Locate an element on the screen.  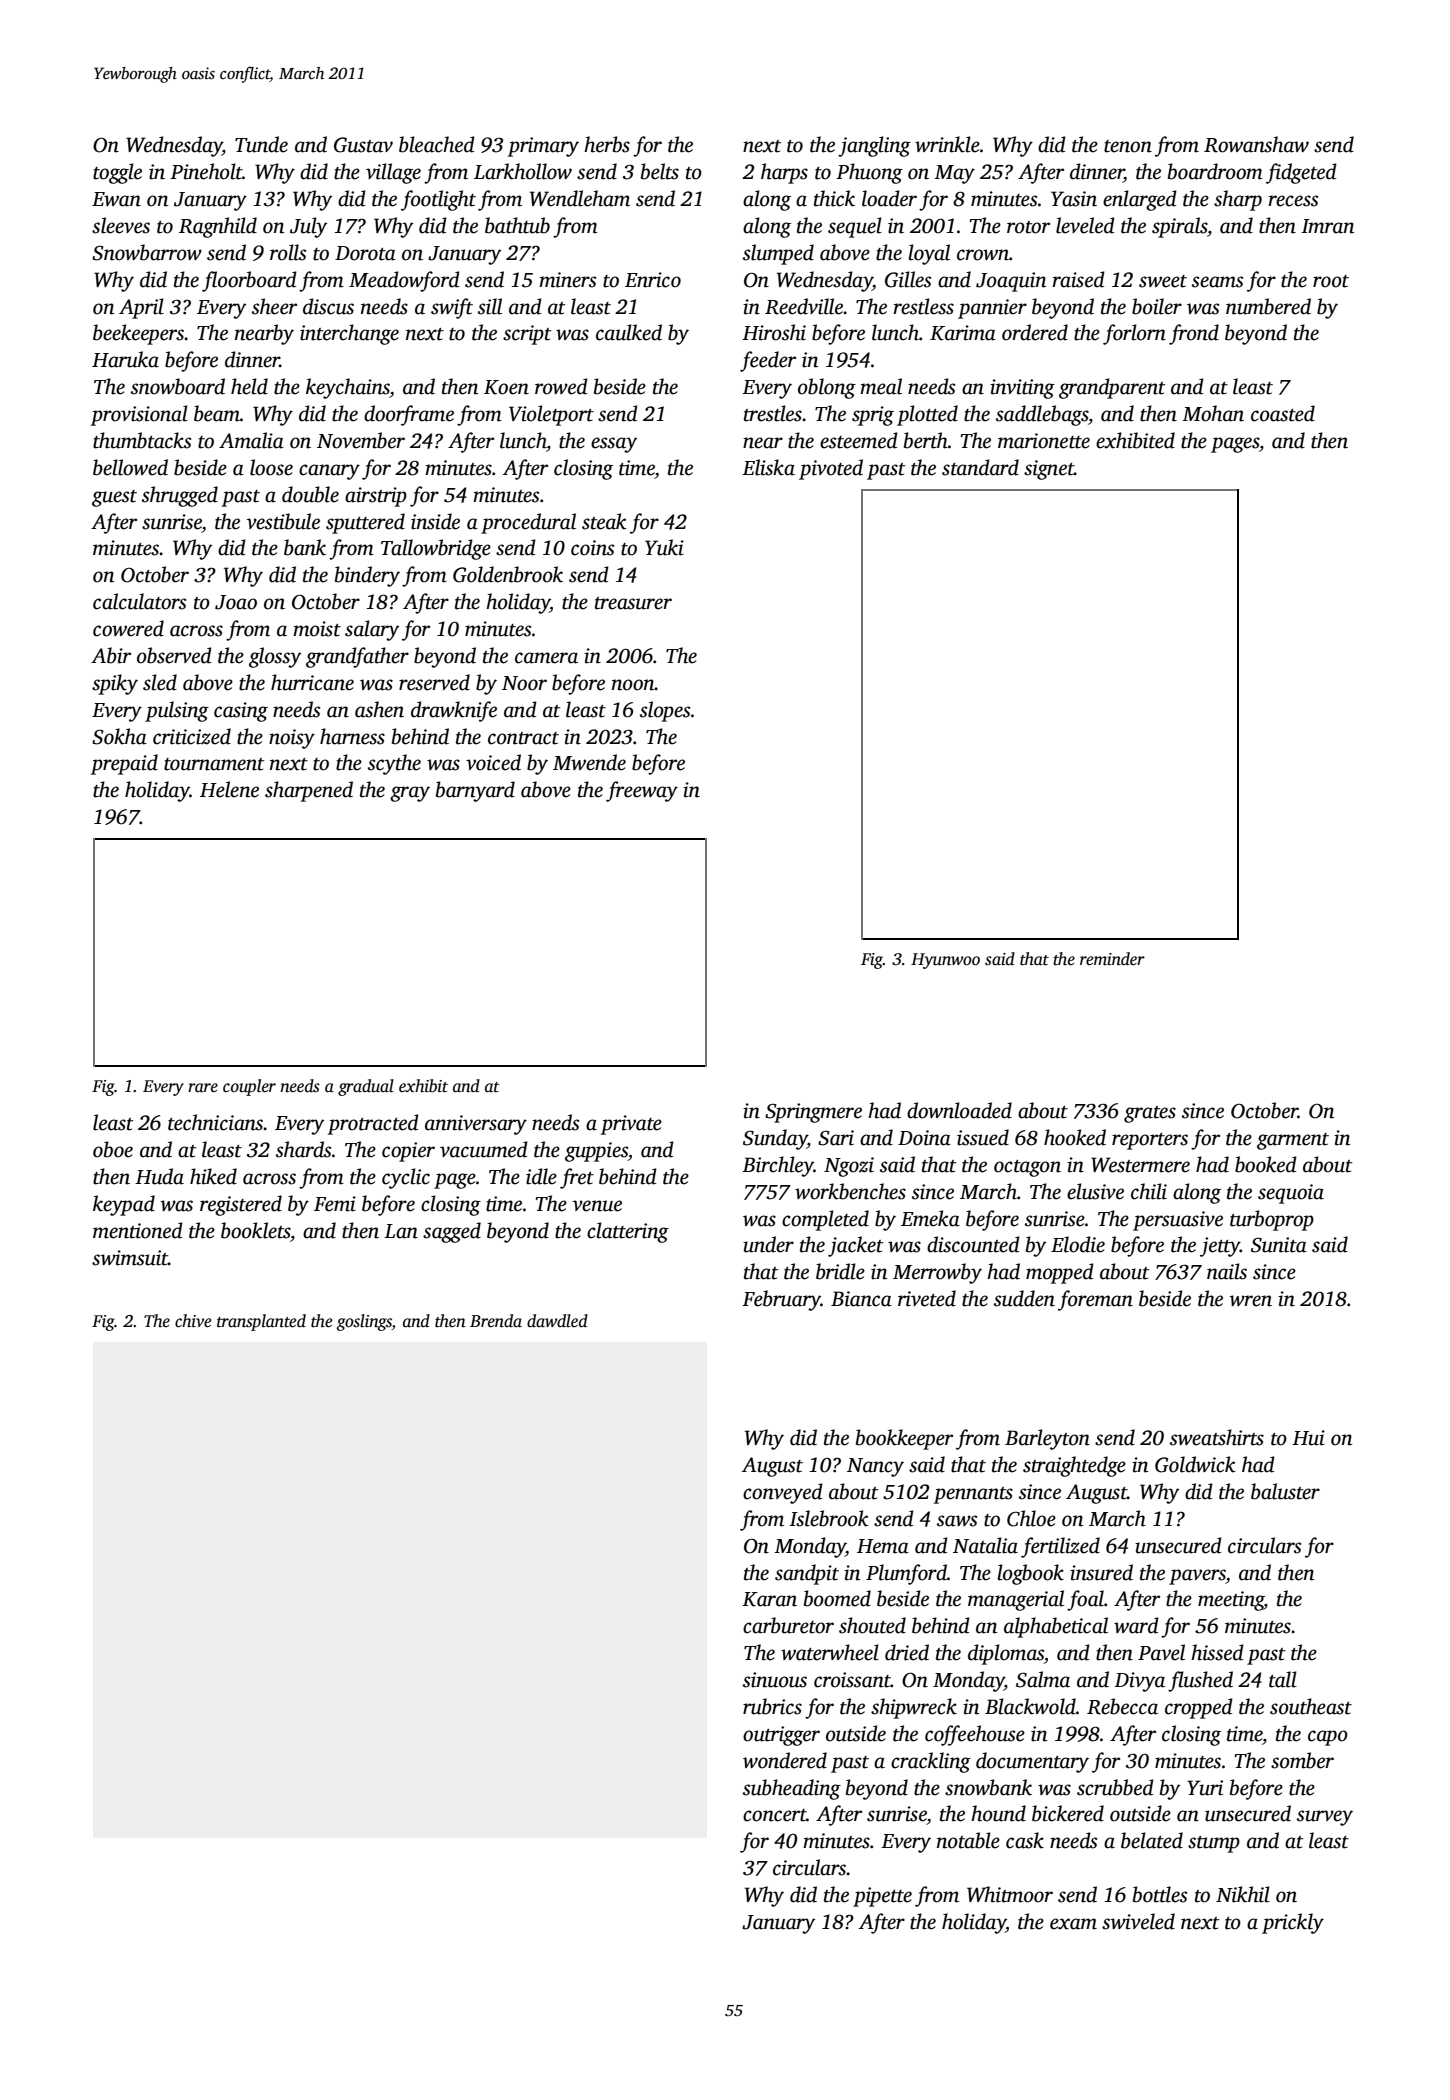
garment is located at coordinates (1293, 1141).
